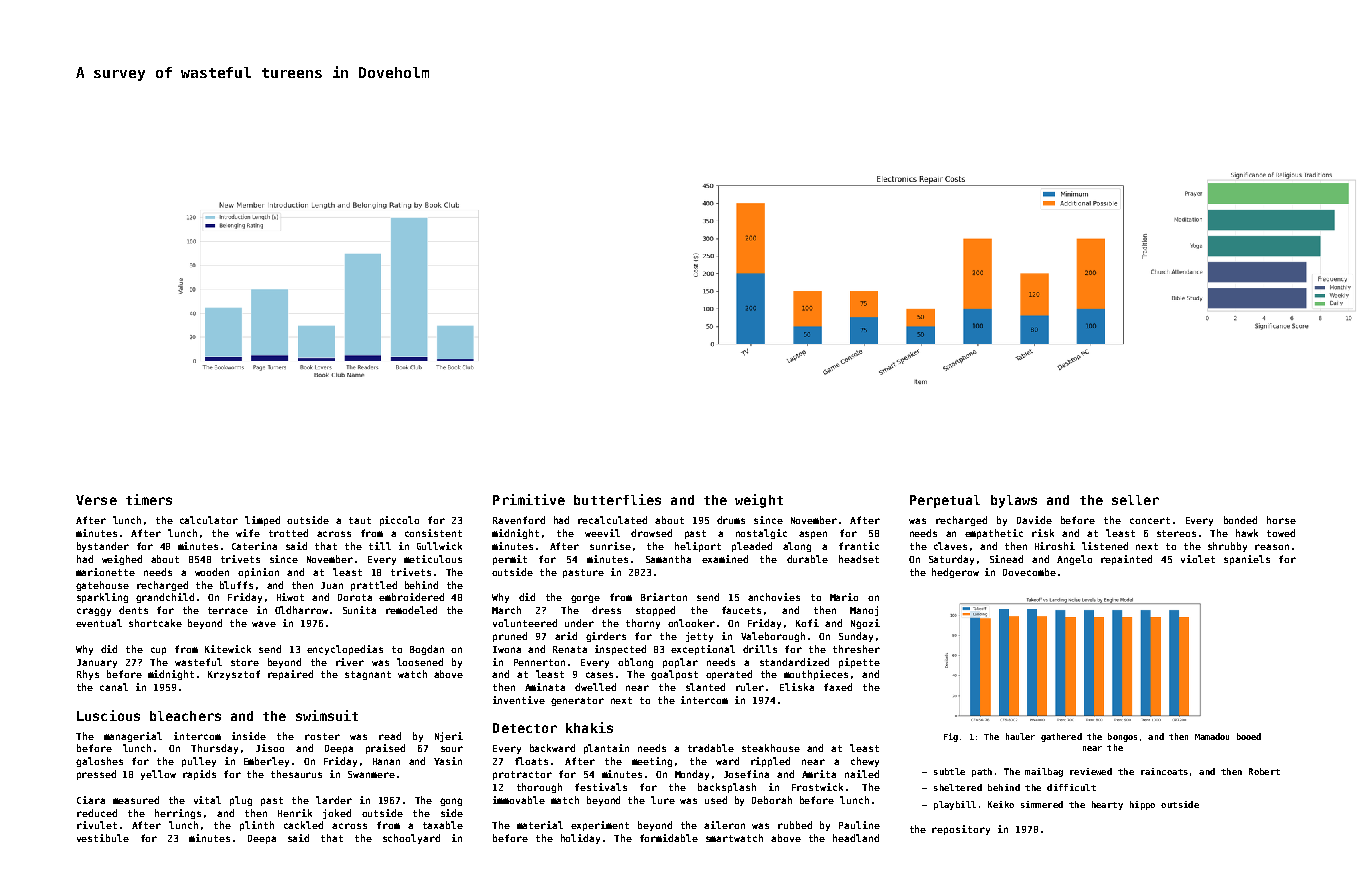 This screenshot has width=1372, height=887. I want to click on weight, so click(759, 501).
